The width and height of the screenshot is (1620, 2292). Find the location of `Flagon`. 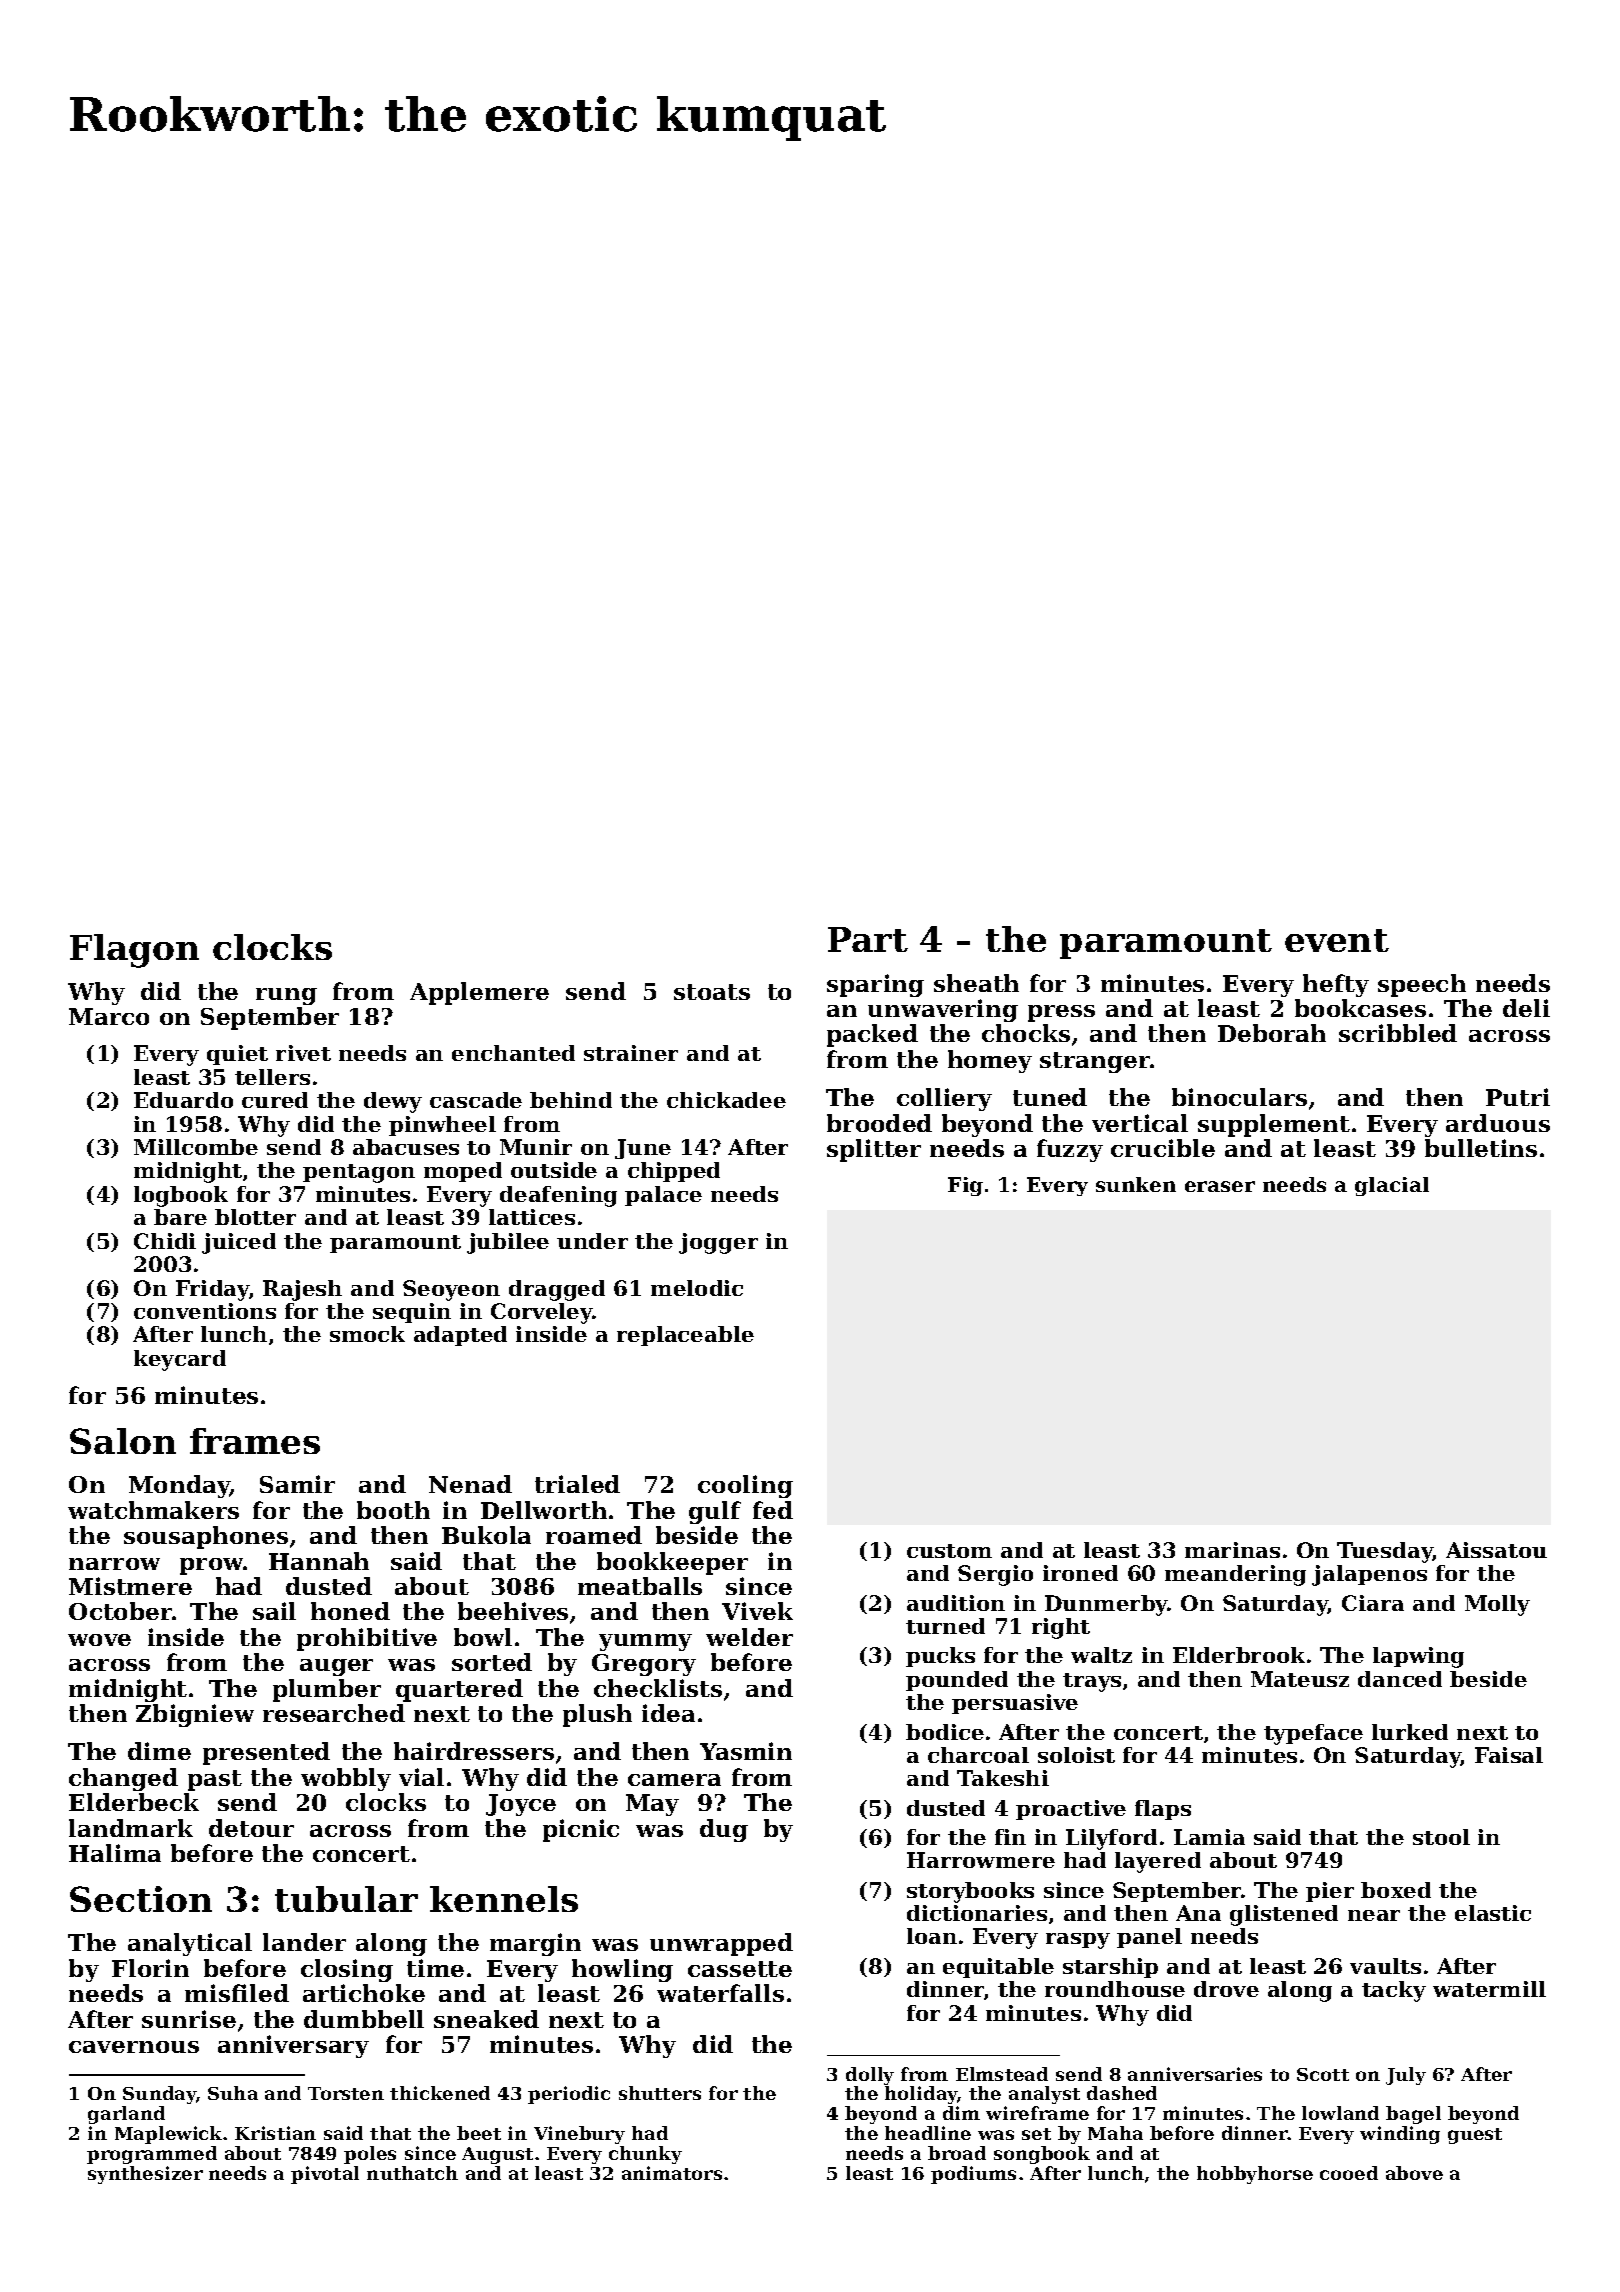

Flagon is located at coordinates (134, 951).
